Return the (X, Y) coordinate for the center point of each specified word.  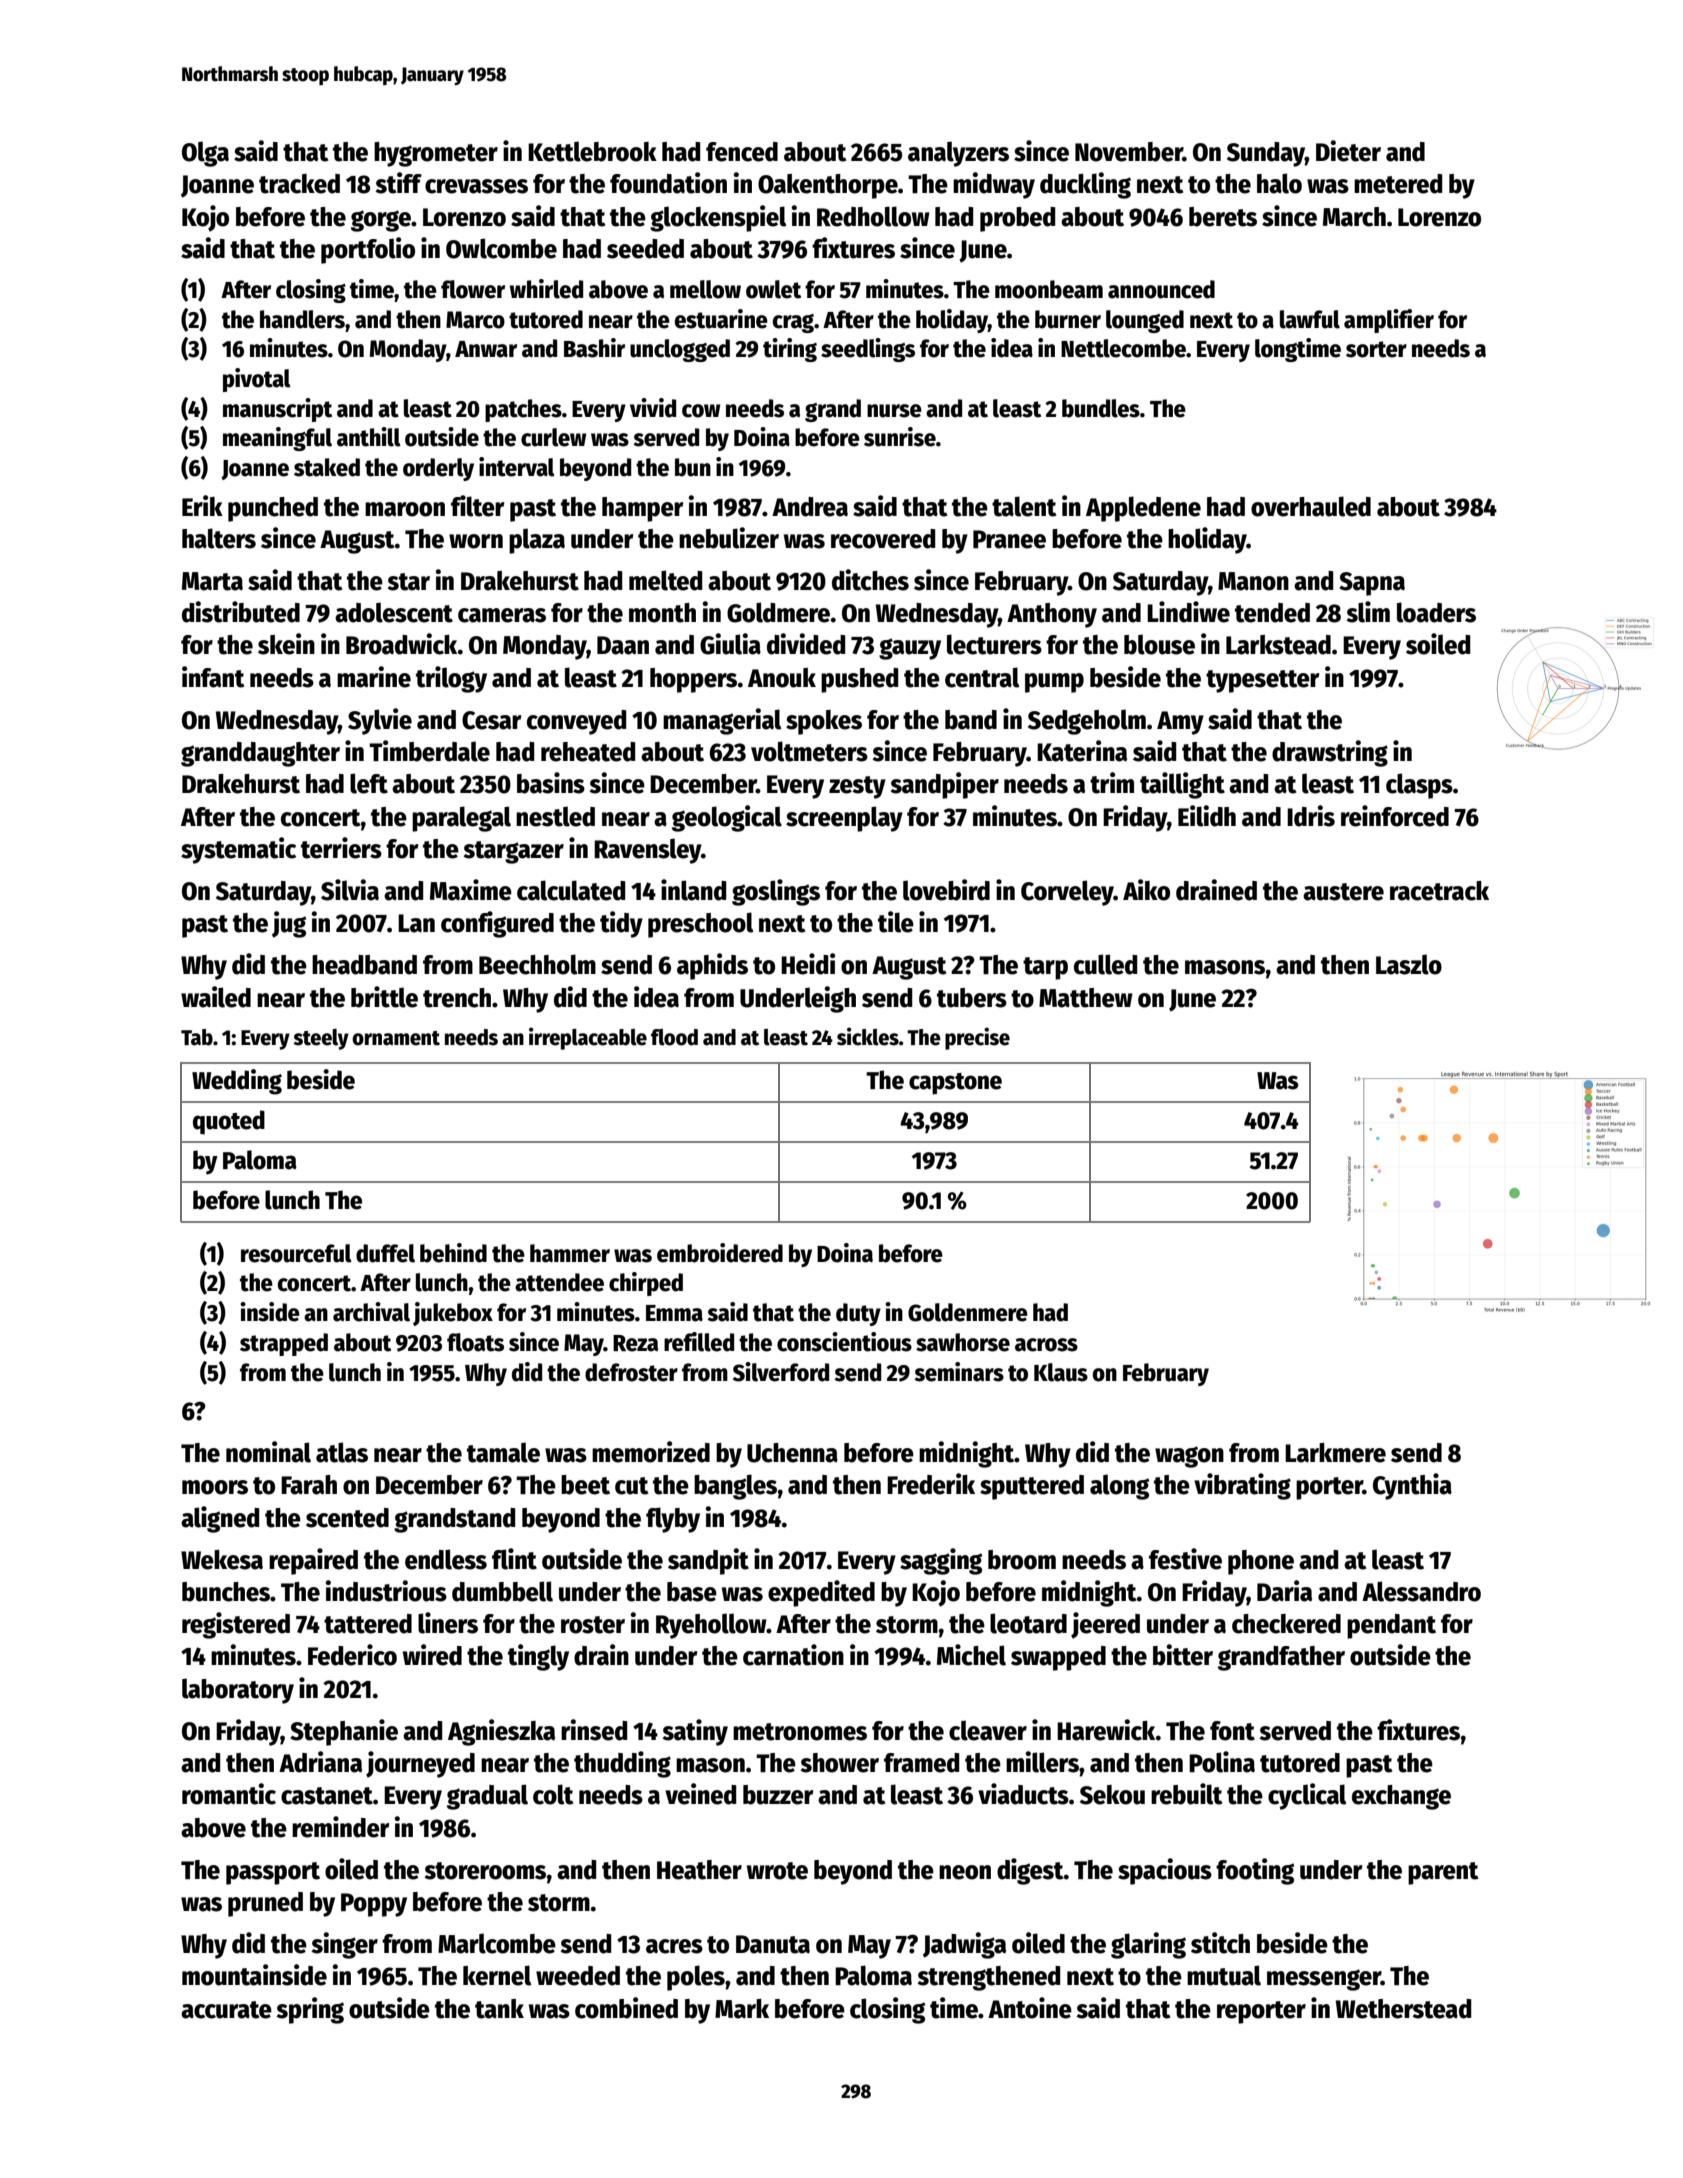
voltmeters (809, 751)
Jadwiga (964, 1945)
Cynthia (1412, 1486)
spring (310, 2010)
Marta (212, 581)
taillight (1182, 785)
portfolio (368, 250)
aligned (220, 1519)
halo (1279, 183)
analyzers (958, 154)
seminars (959, 1372)
